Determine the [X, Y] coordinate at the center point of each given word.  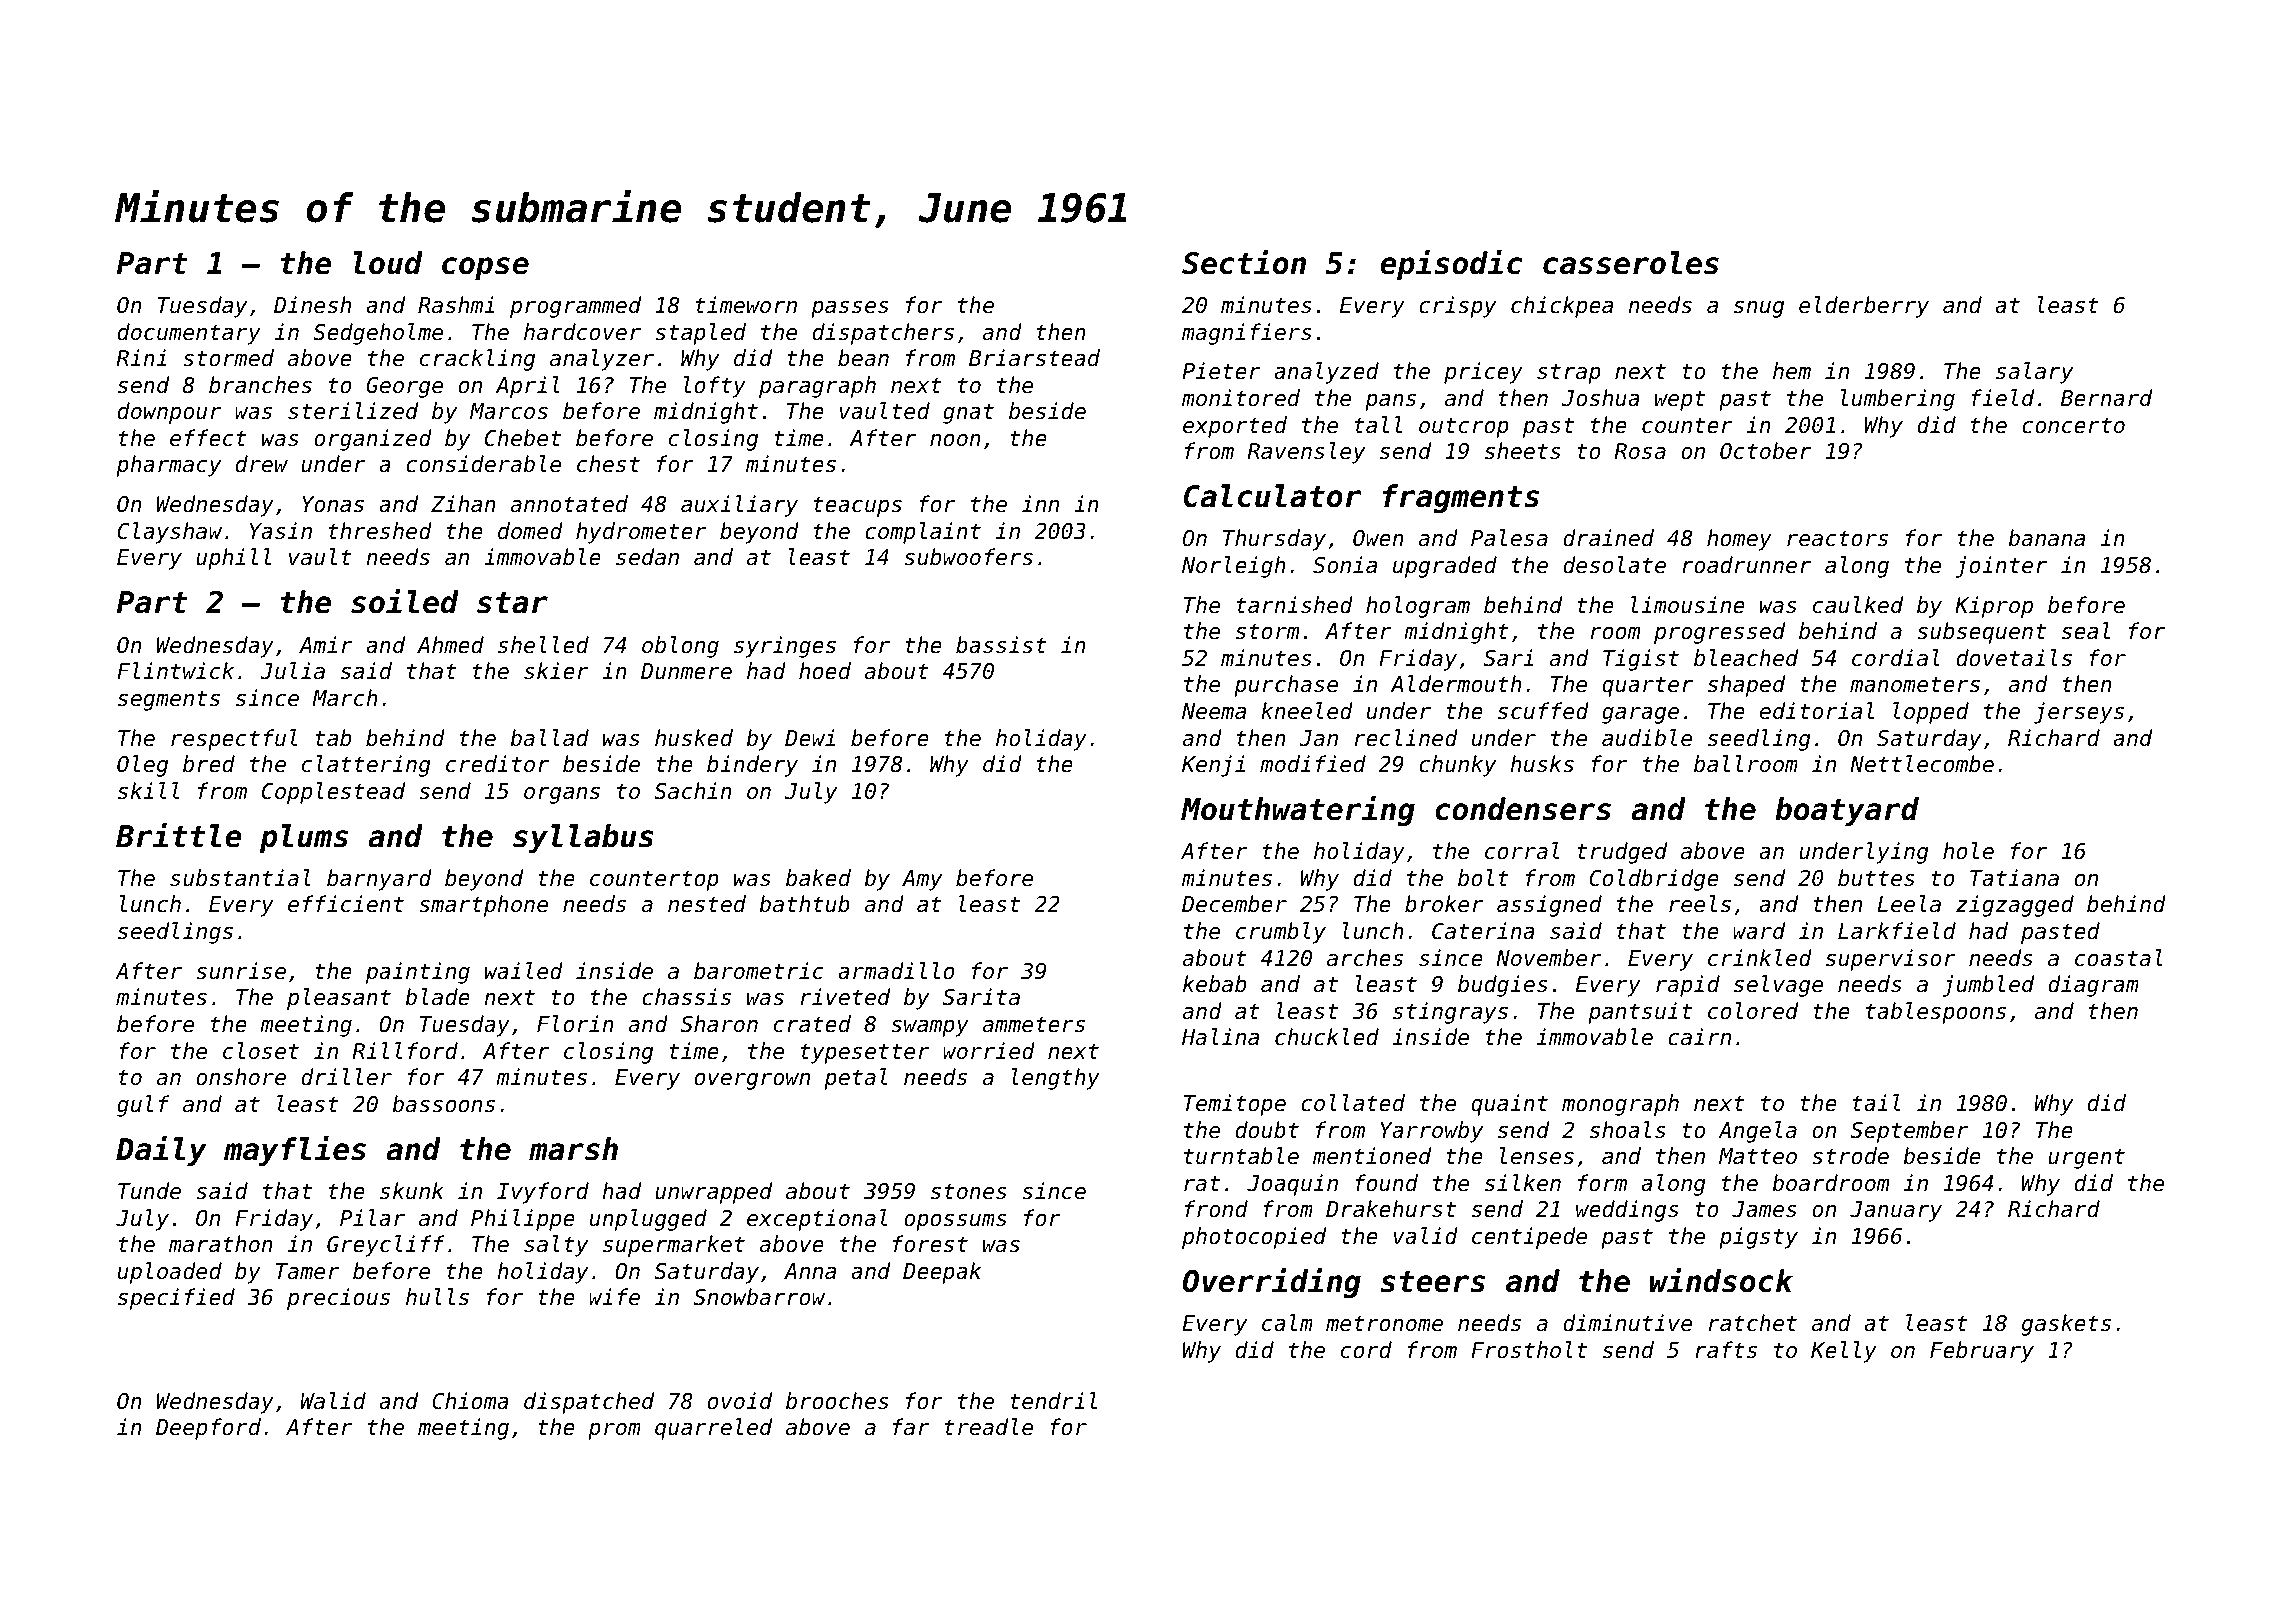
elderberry [1864, 307]
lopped [1931, 713]
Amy [922, 880]
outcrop [1464, 427]
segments [169, 700]
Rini [141, 357]
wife [614, 1297]
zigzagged [2015, 906]
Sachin [693, 791]
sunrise [241, 971]
